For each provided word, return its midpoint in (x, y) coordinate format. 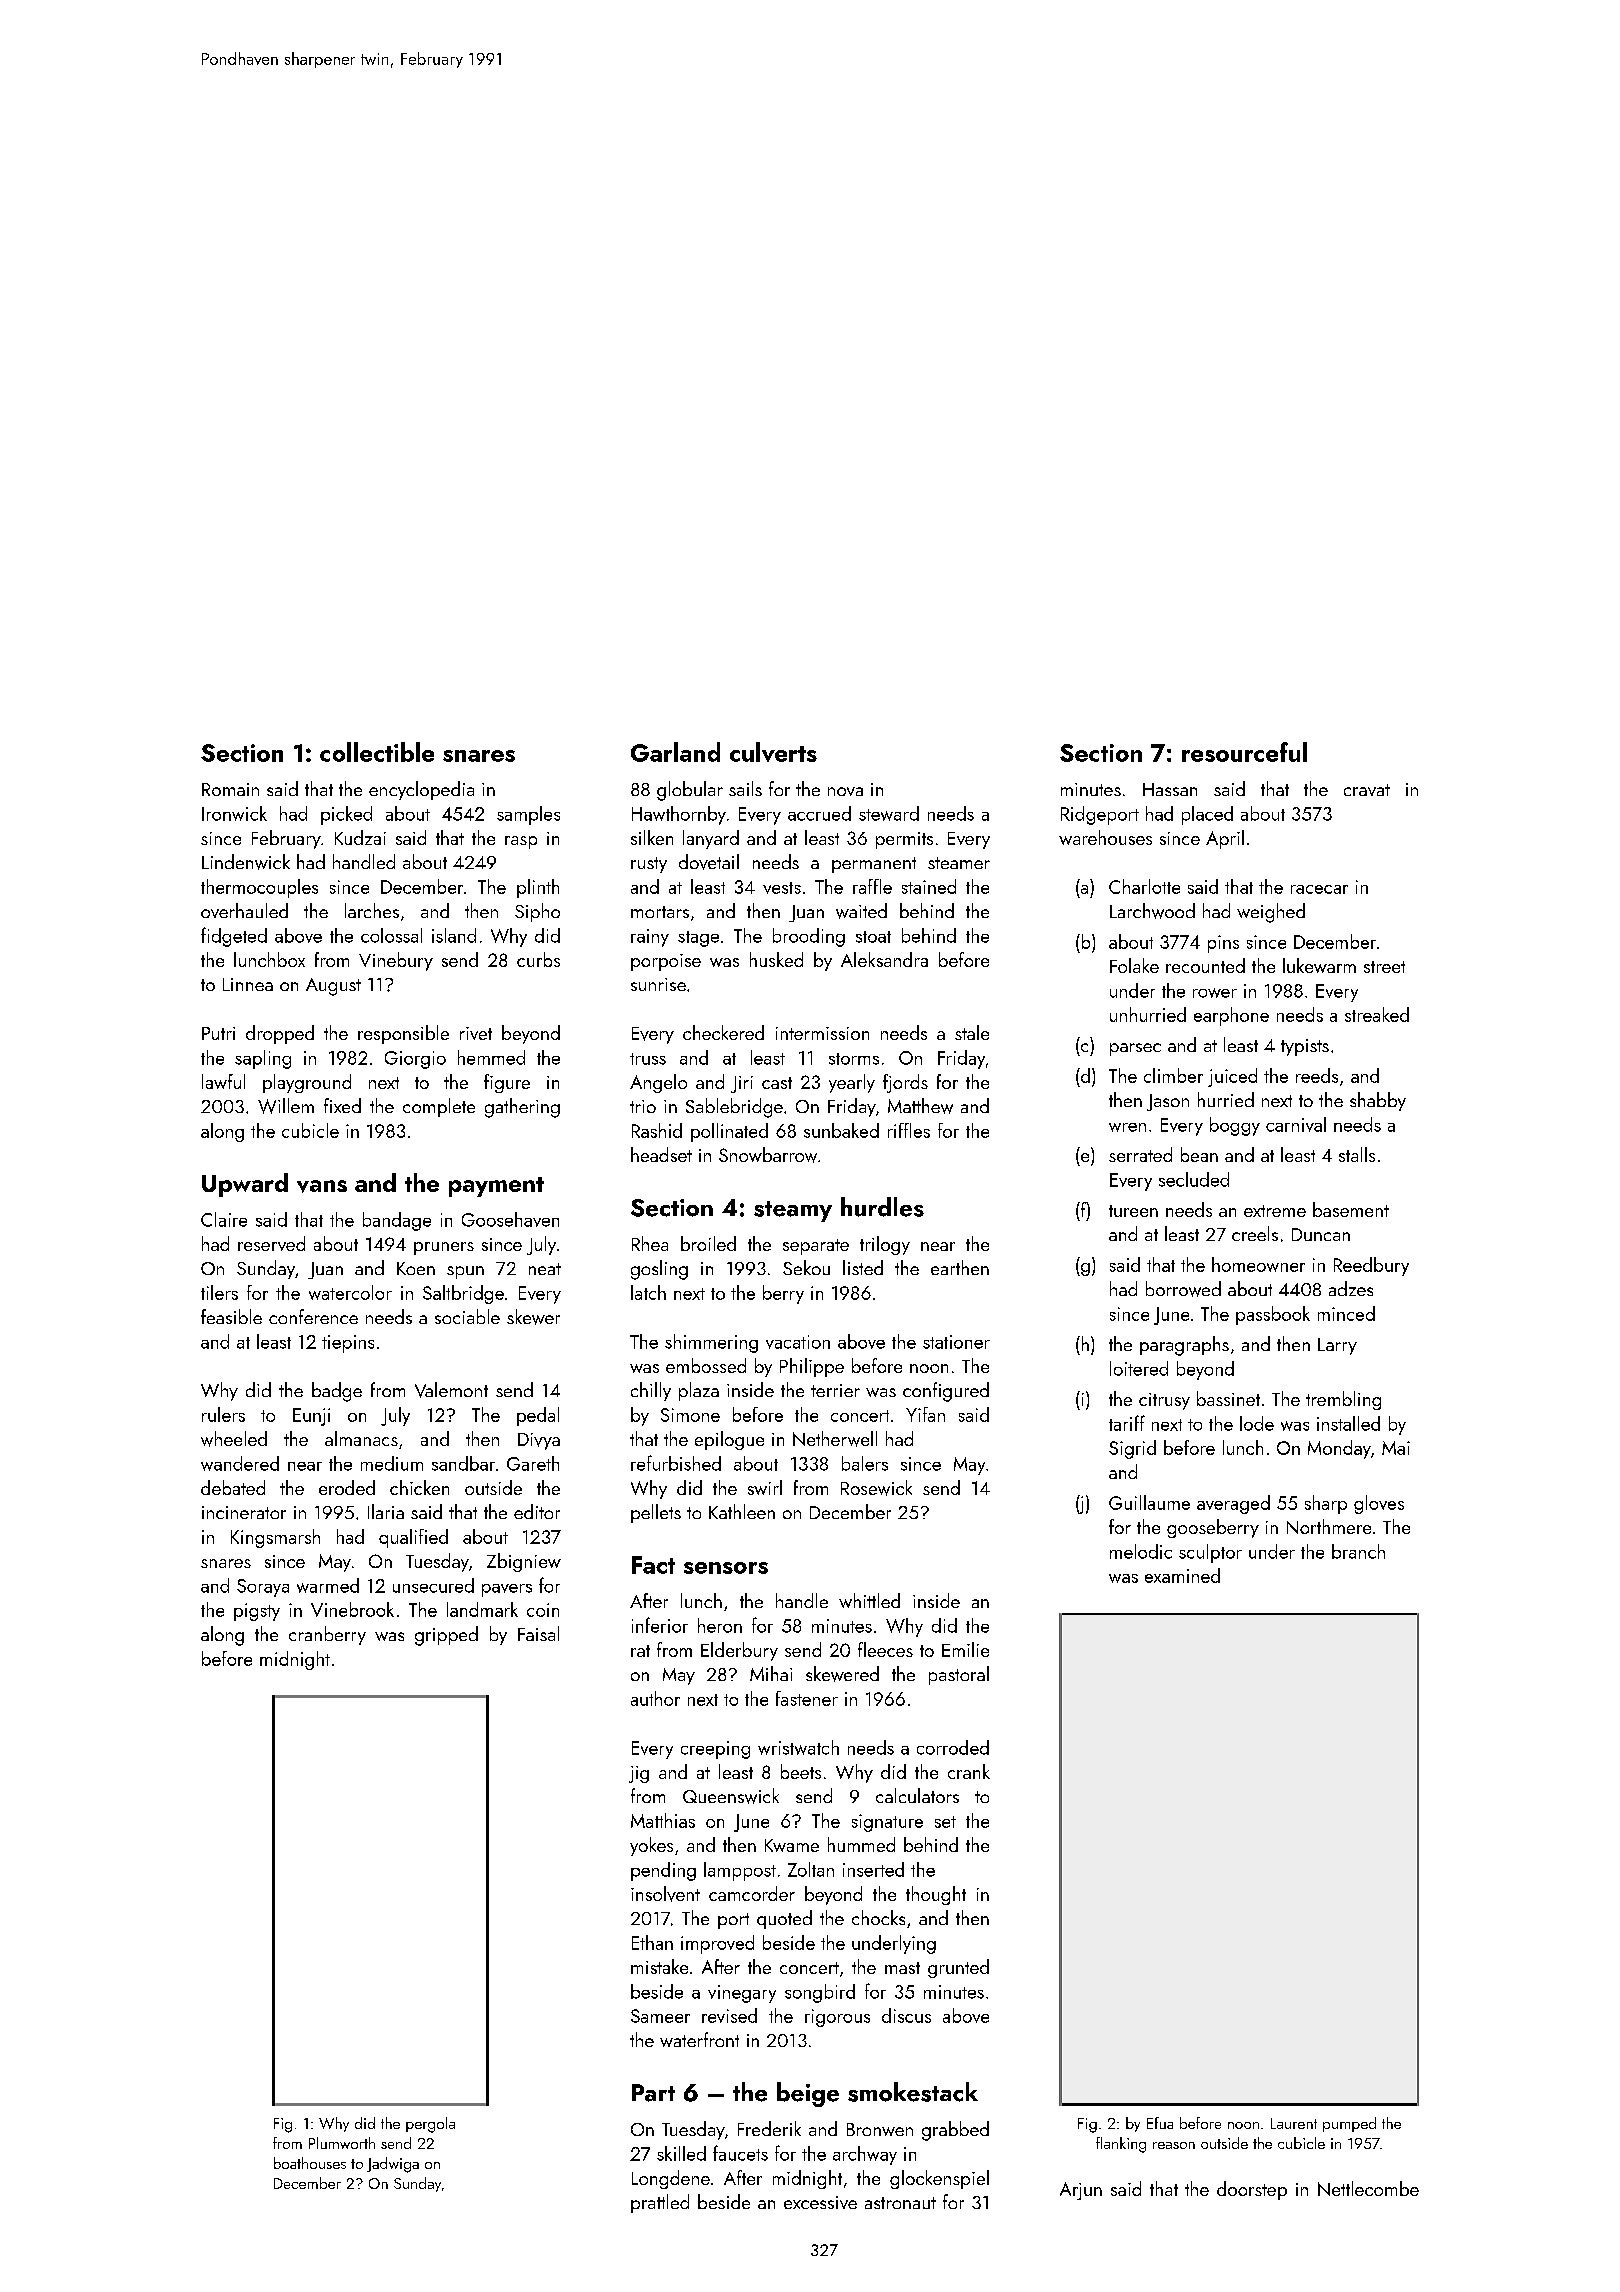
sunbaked (841, 1130)
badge (337, 1392)
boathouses (310, 2163)
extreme (1275, 1211)
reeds (1317, 1075)
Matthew (920, 1106)
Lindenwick (246, 862)
